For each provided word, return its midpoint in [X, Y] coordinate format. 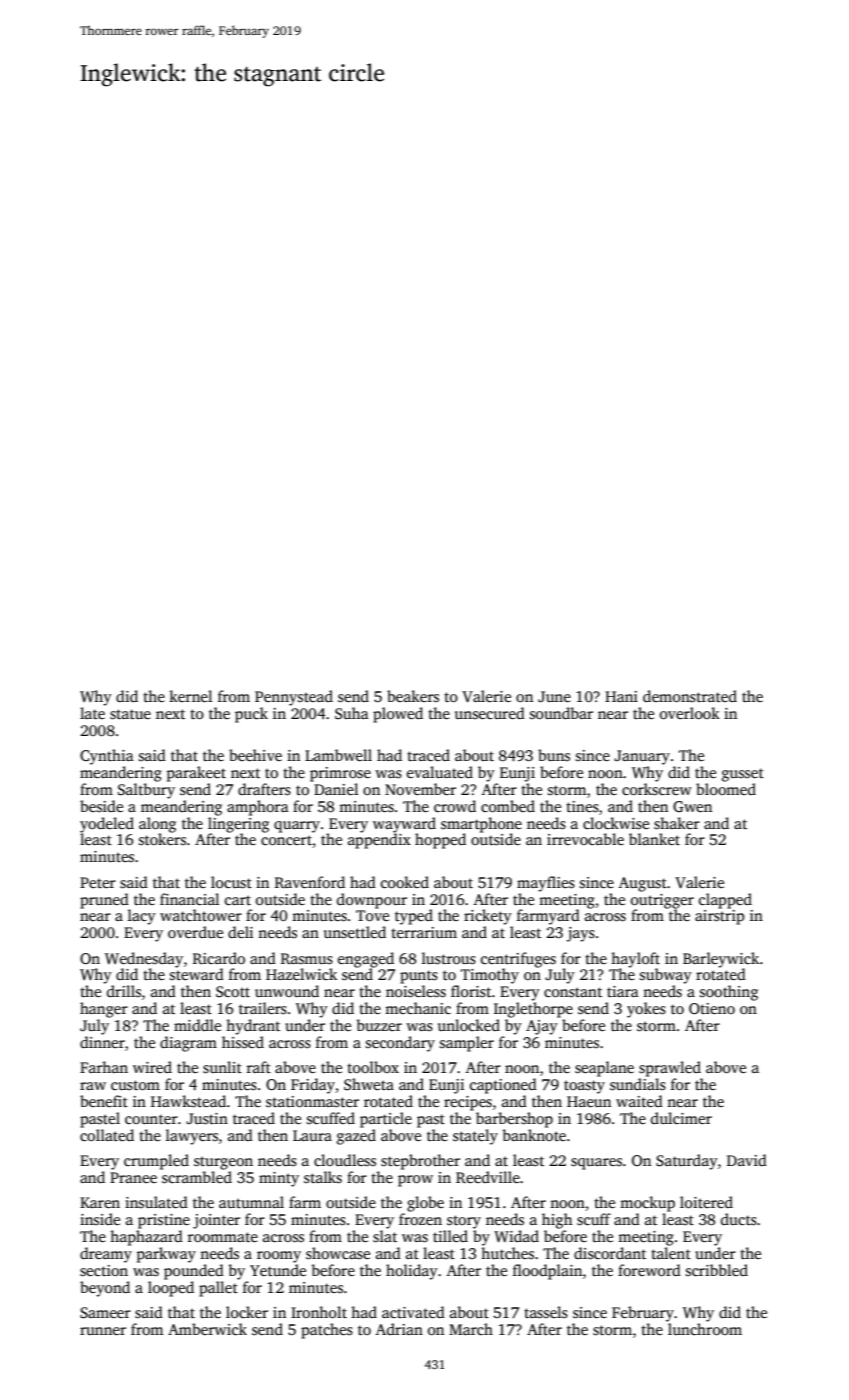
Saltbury [146, 791]
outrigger [662, 901]
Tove [372, 915]
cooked [405, 882]
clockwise [616, 823]
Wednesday [144, 960]
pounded [194, 1272]
